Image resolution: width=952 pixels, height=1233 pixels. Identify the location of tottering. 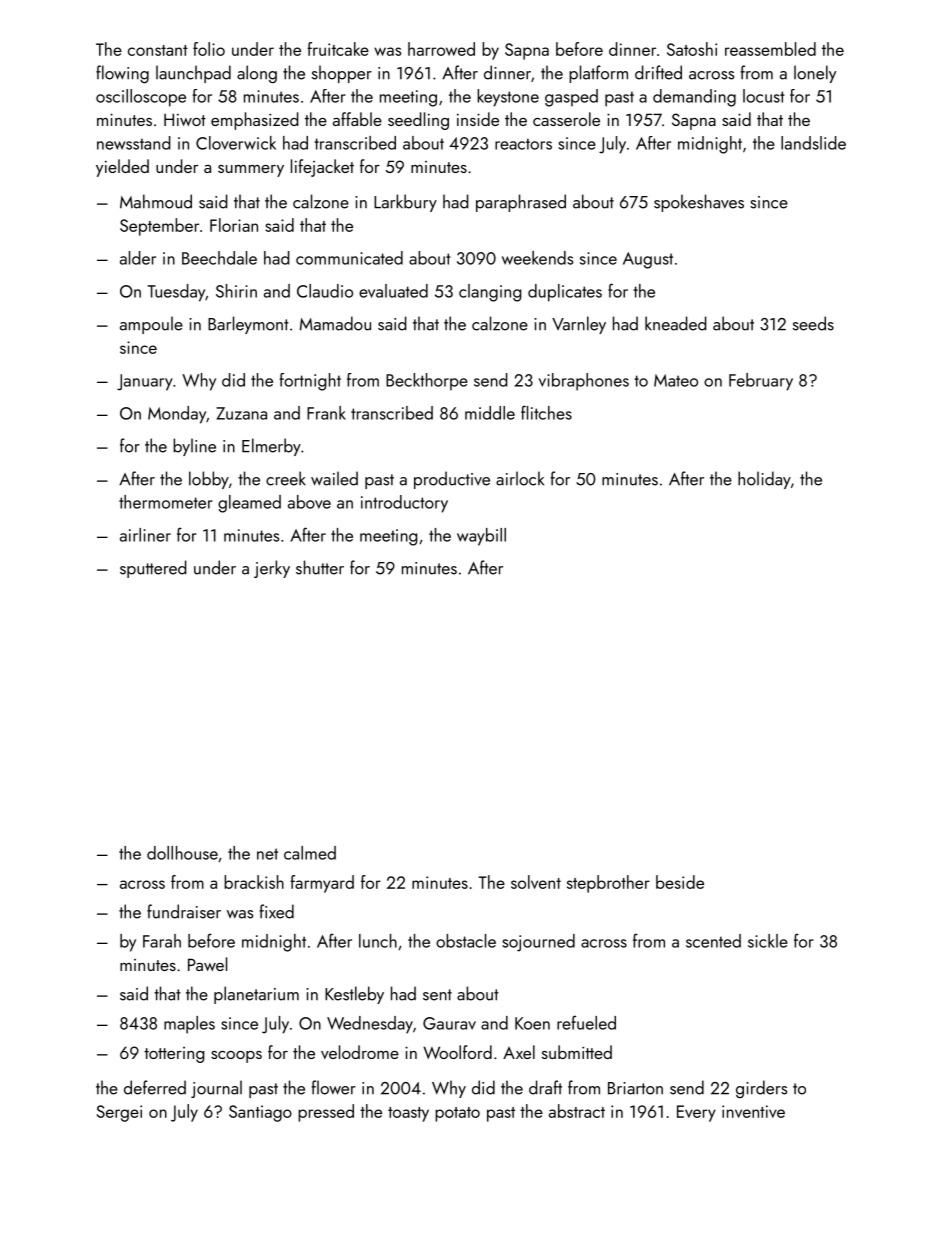
(174, 1055).
